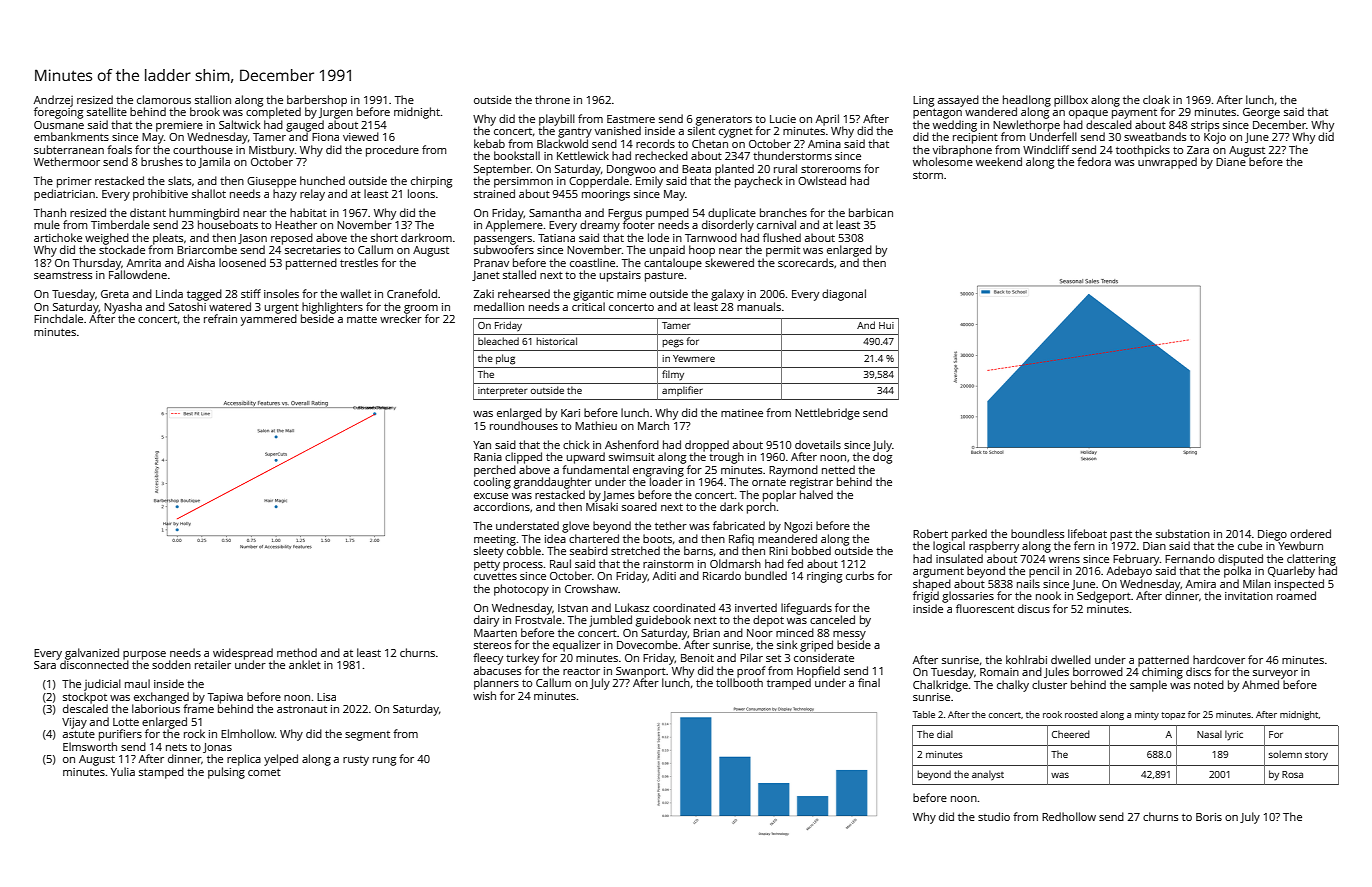 This image has width=1372, height=887. Describe the element at coordinates (994, 816) in the image. I see `studio` at that location.
